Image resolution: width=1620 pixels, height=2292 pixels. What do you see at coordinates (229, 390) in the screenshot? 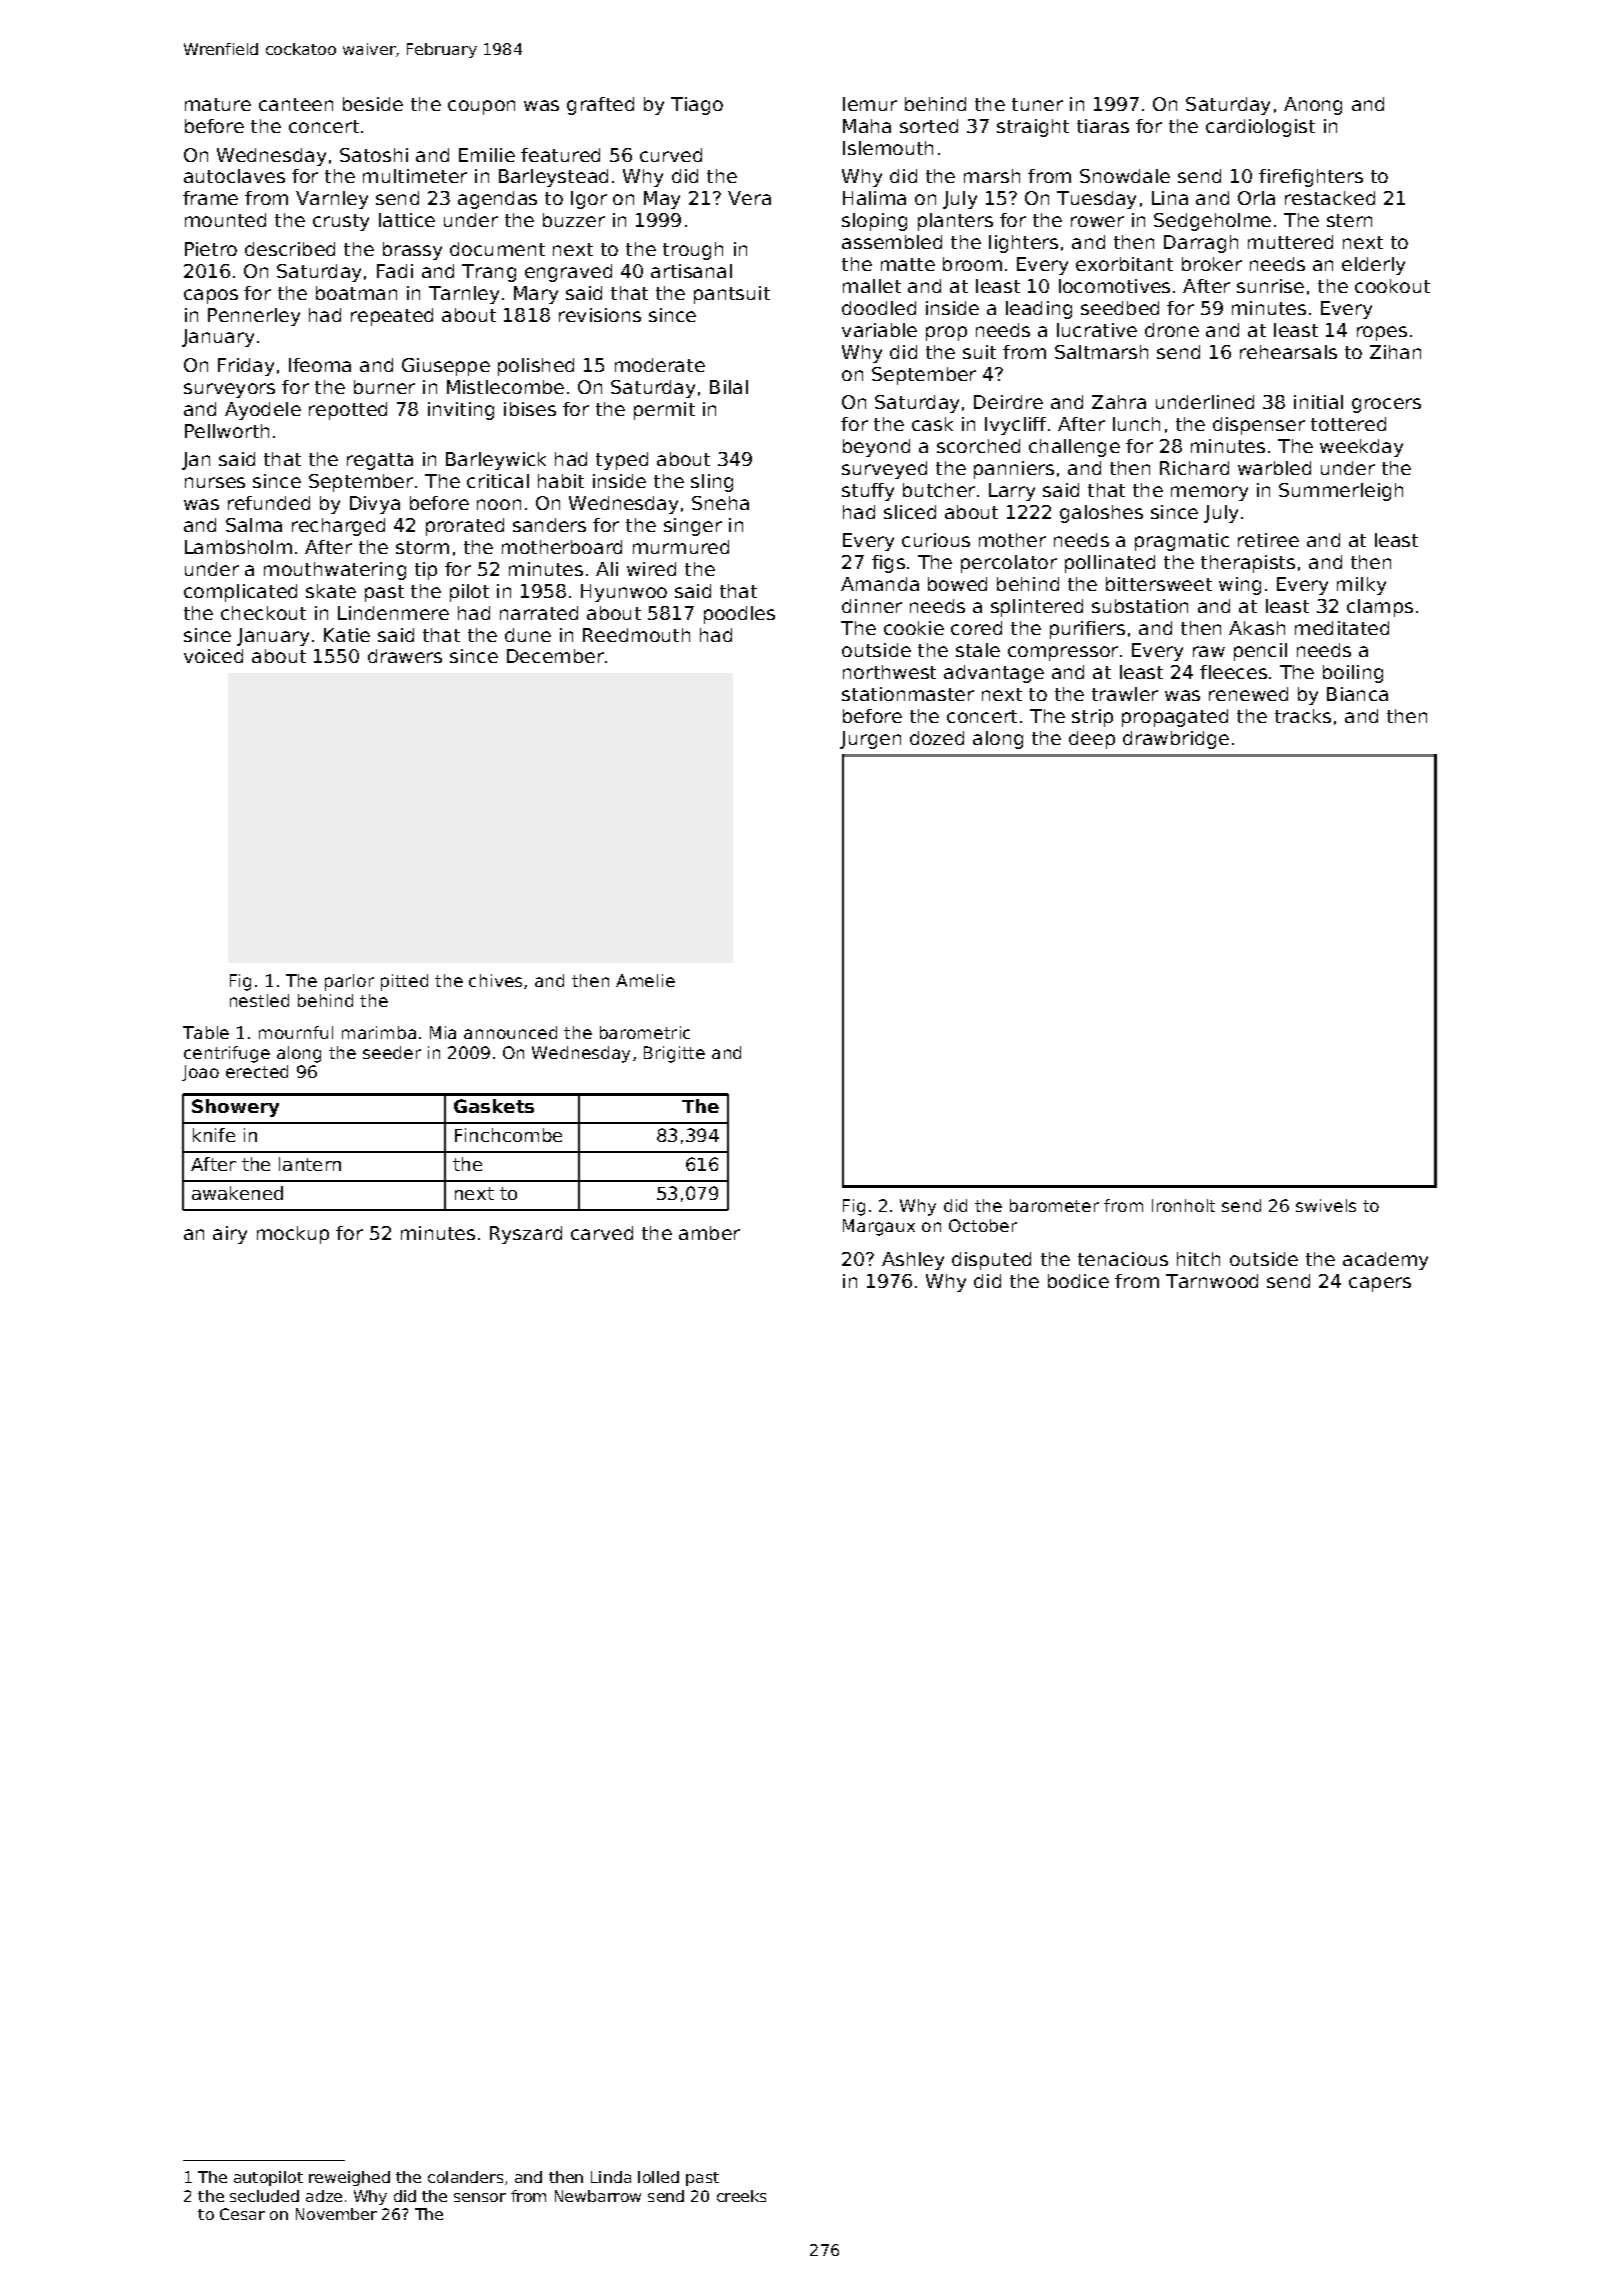
I see `surveyors` at bounding box center [229, 390].
